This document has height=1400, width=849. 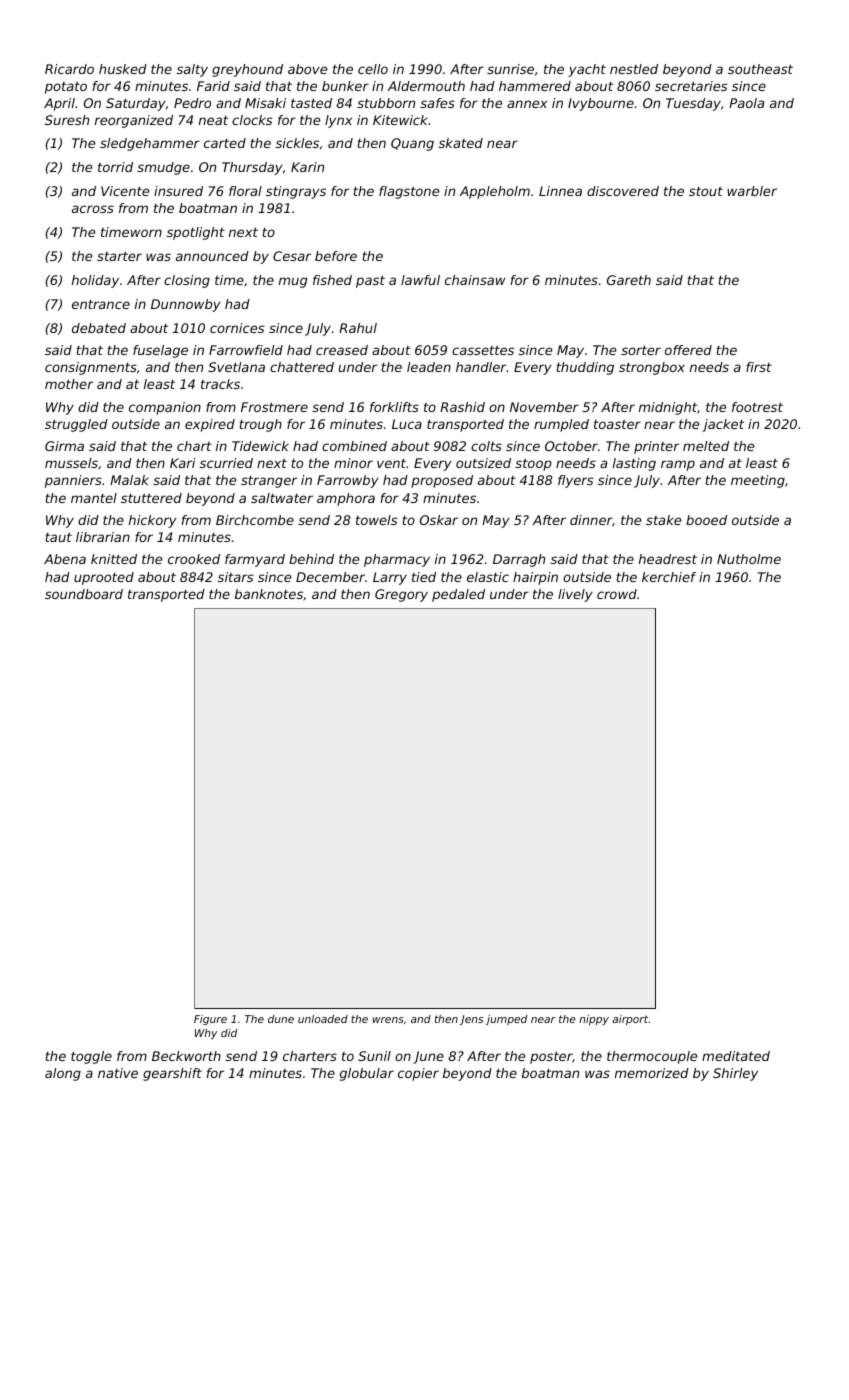 I want to click on thudding, so click(x=585, y=368).
